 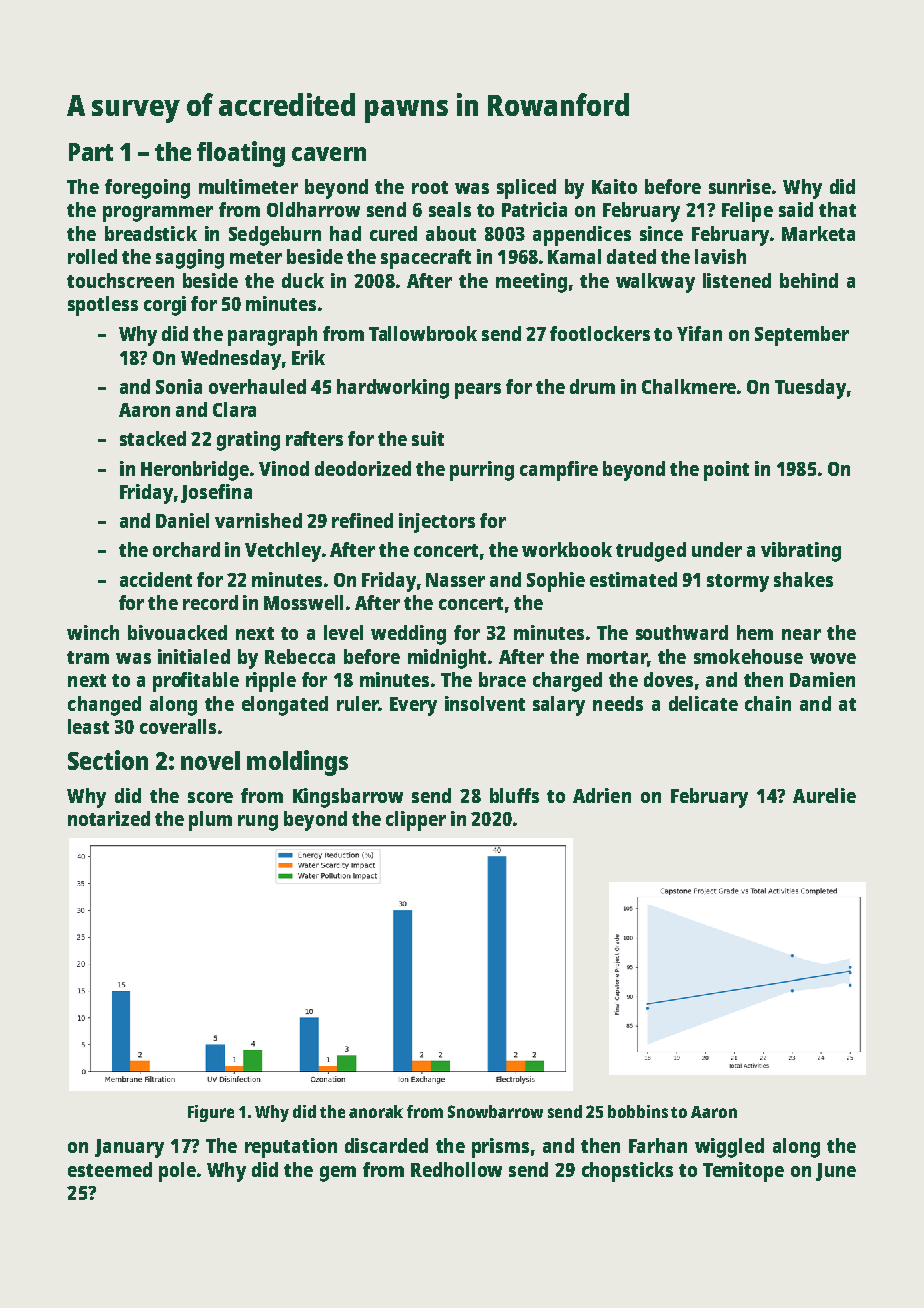 What do you see at coordinates (614, 186) in the screenshot?
I see `Kaito` at bounding box center [614, 186].
